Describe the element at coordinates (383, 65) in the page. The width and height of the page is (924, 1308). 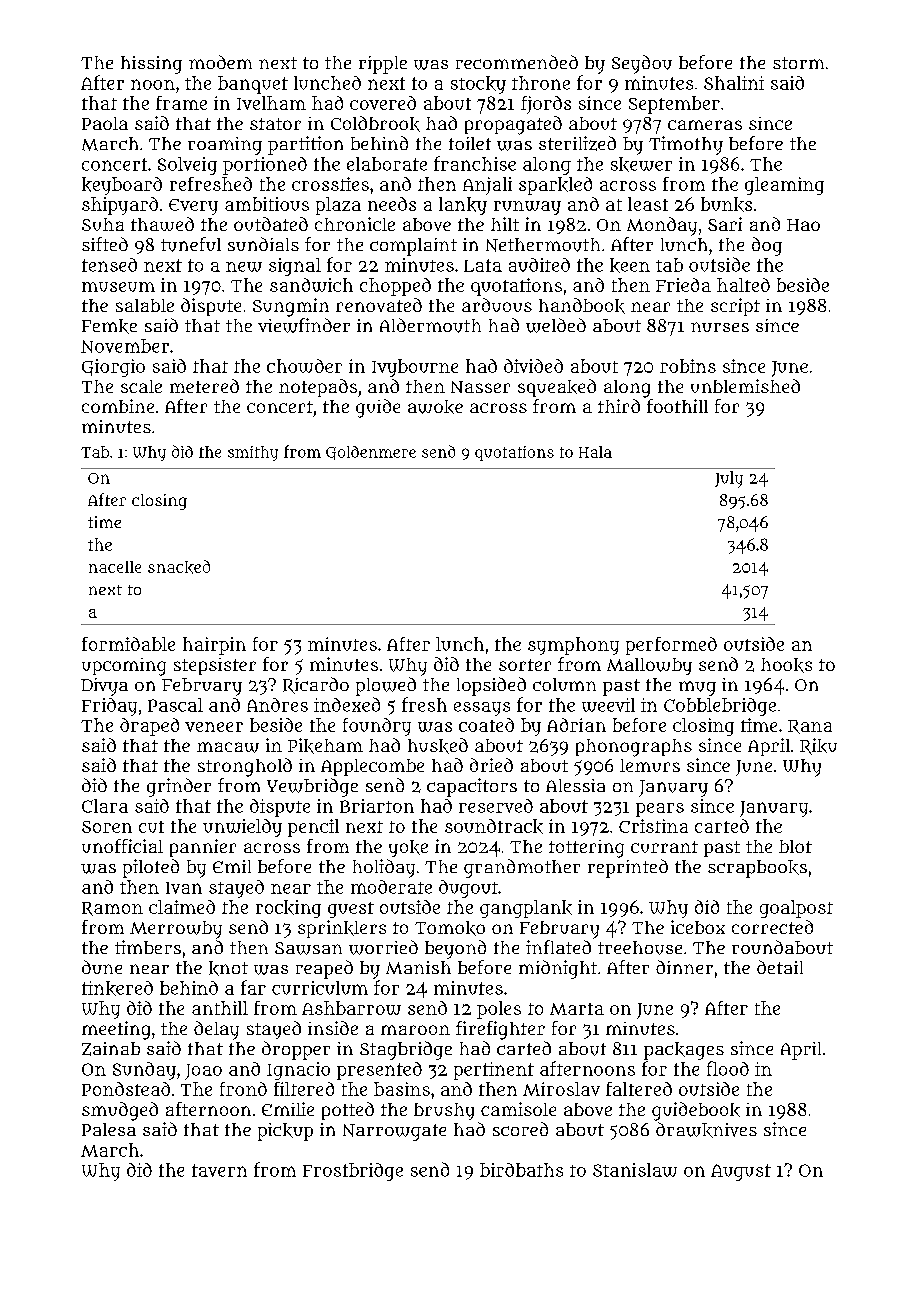
I see `ripple` at that location.
